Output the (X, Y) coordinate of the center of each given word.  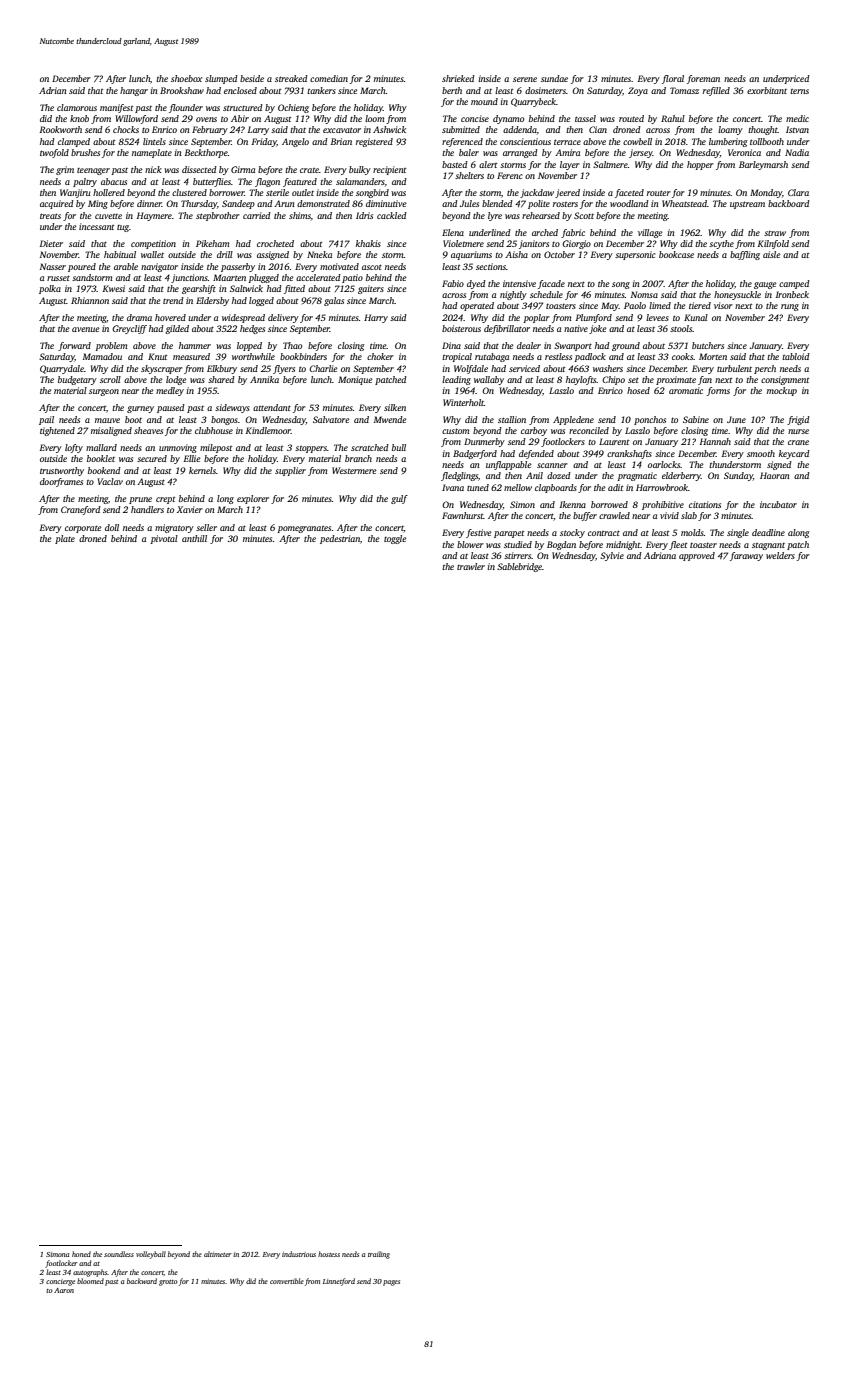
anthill (194, 538)
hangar (134, 91)
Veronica (744, 152)
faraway (746, 556)
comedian (329, 78)
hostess (329, 1254)
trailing (379, 1255)
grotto (168, 1283)
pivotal (164, 539)
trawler (471, 566)
